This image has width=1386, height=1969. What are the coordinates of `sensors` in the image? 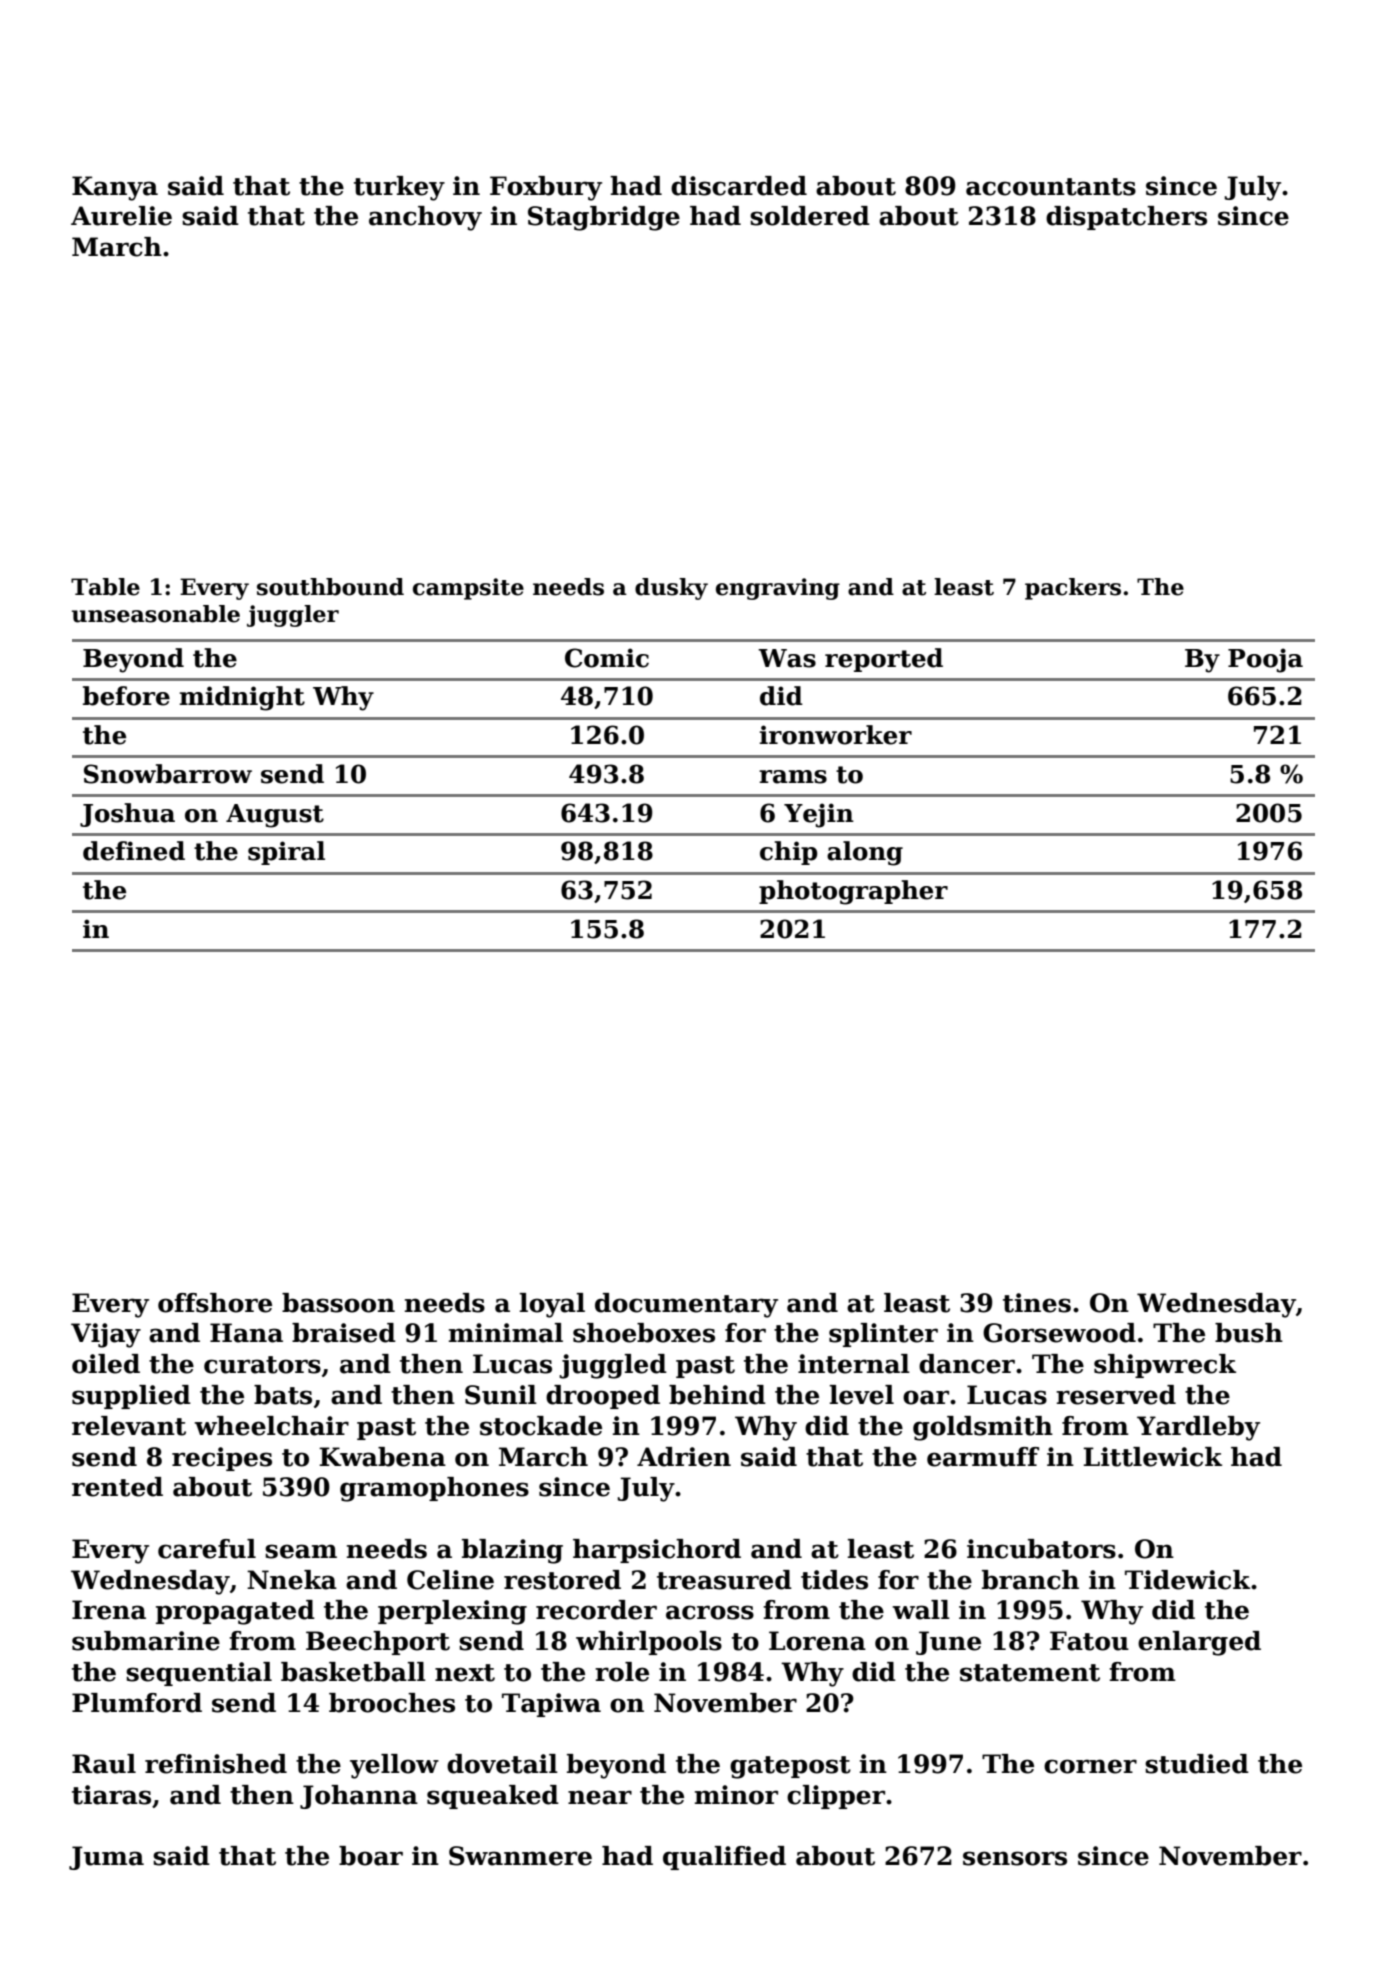 It's located at (1015, 1858).
